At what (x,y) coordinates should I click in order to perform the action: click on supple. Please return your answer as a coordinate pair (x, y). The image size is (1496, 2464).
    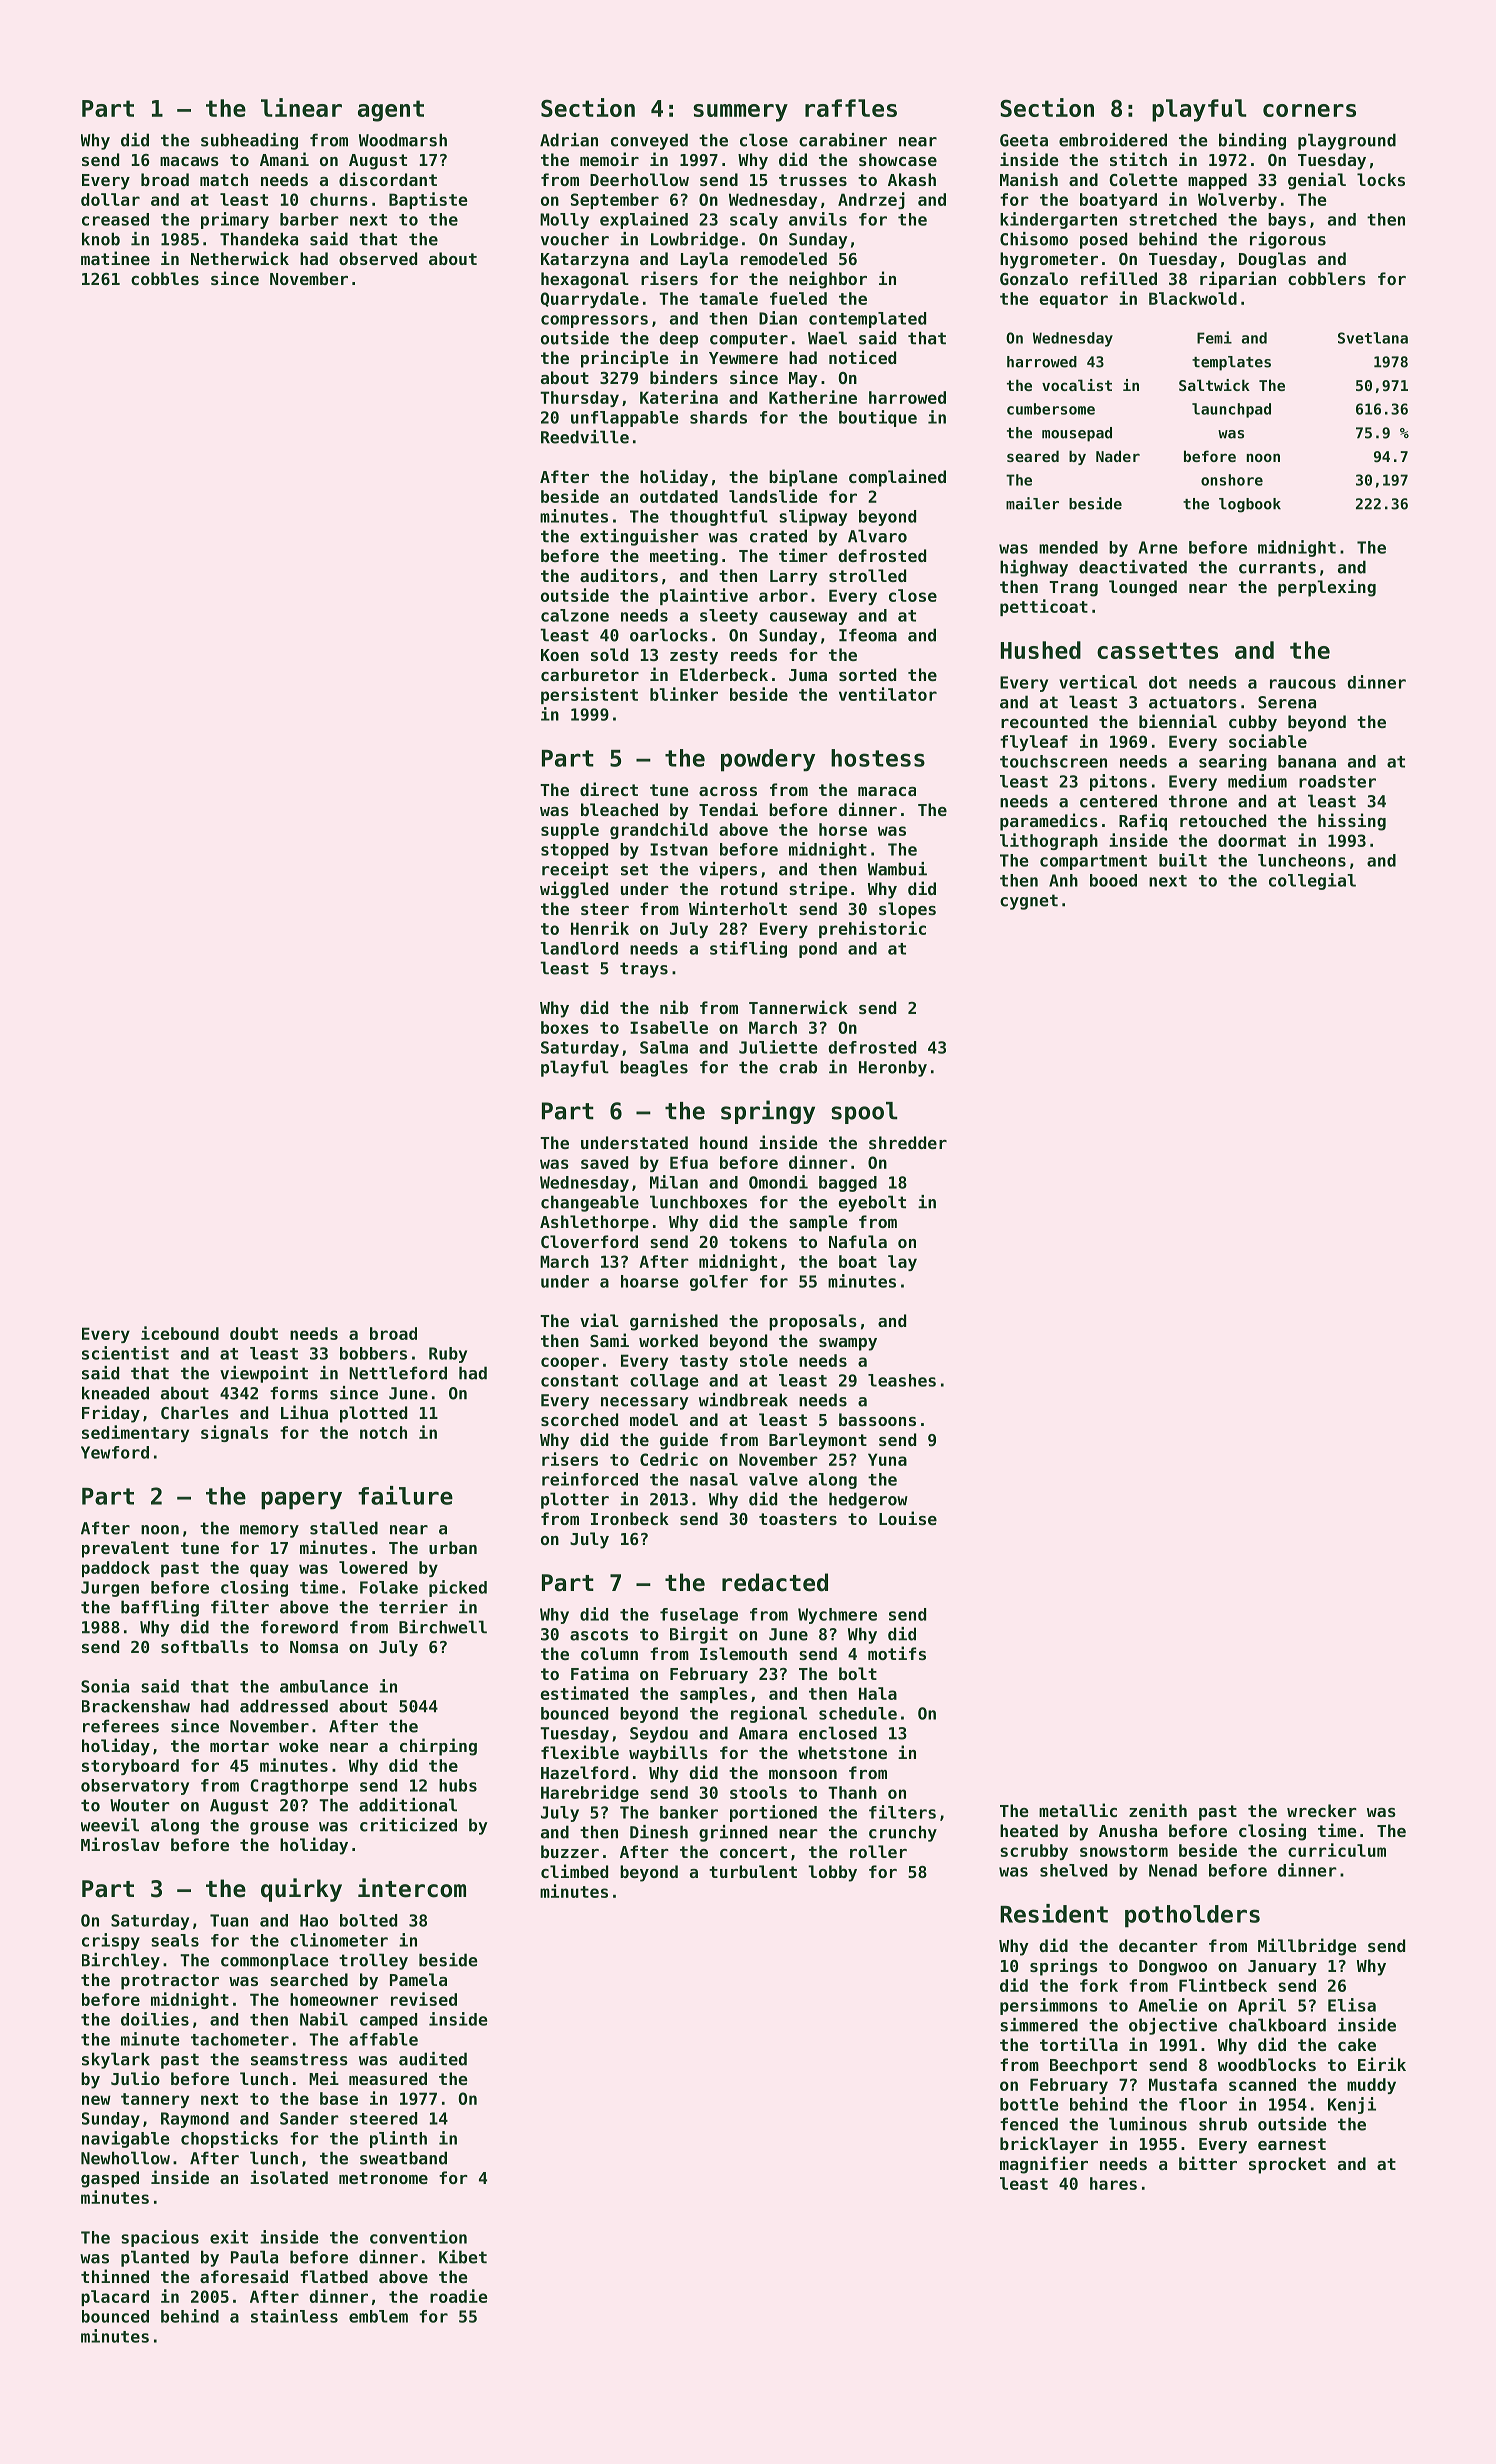
    Looking at the image, I should click on (570, 831).
